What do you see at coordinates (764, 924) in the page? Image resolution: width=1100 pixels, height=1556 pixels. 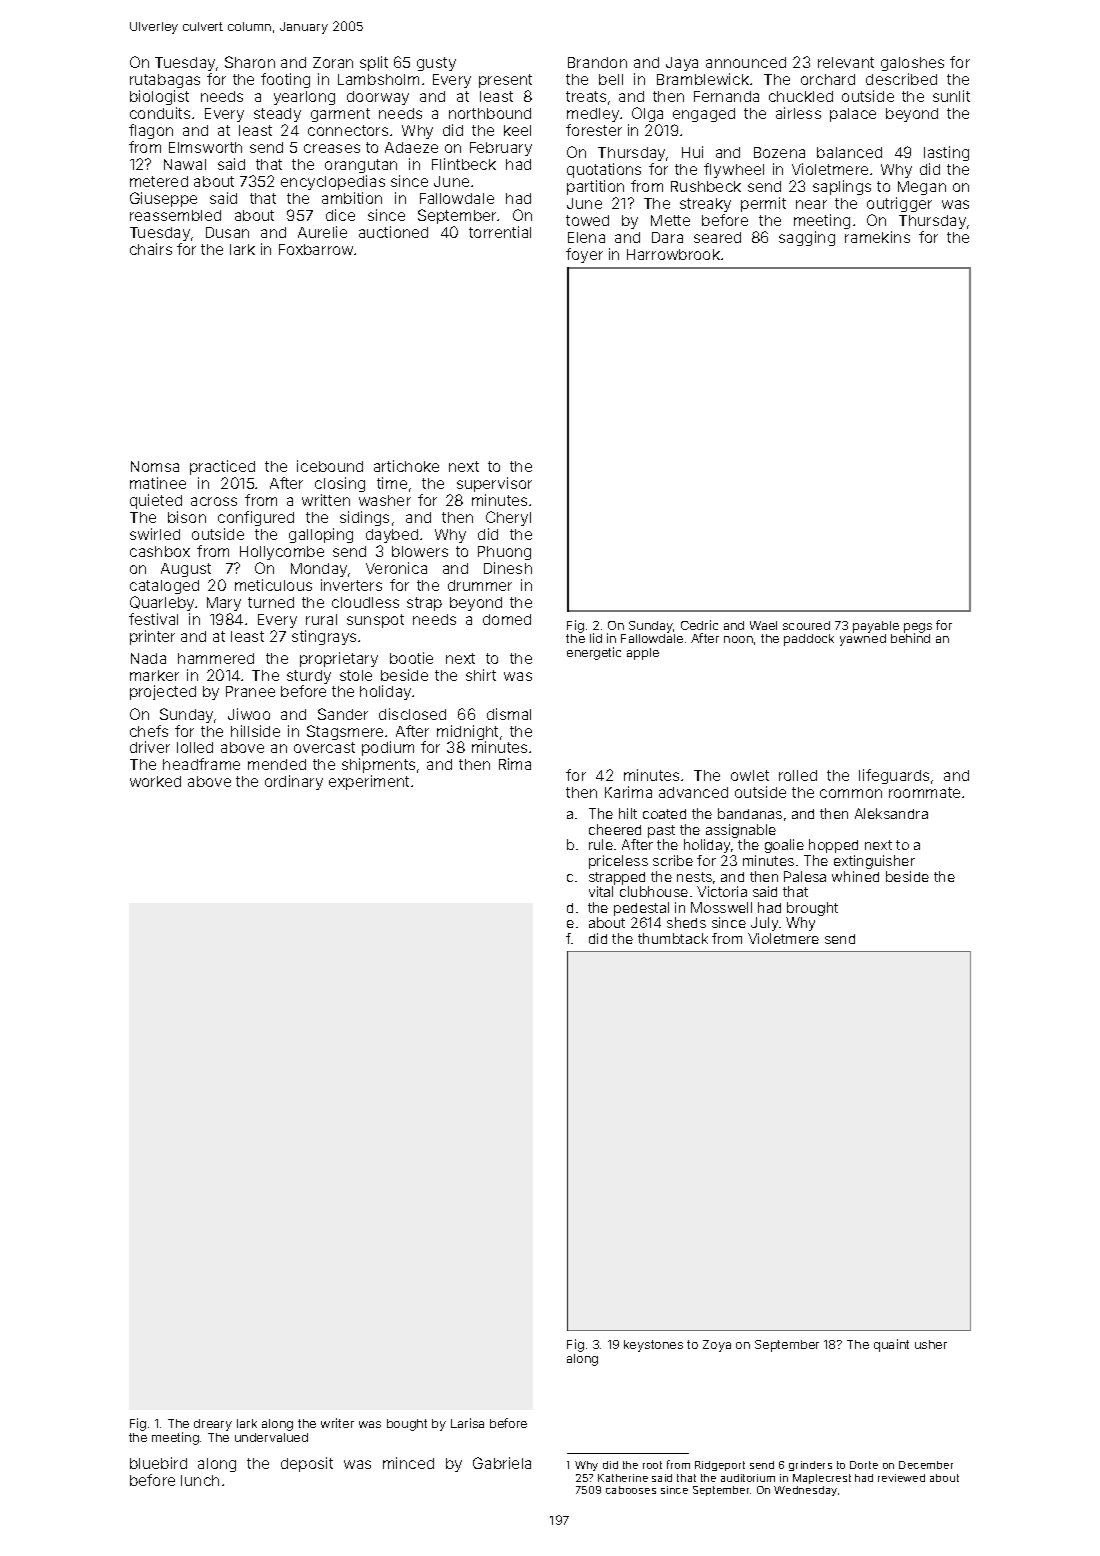 I see `July` at bounding box center [764, 924].
